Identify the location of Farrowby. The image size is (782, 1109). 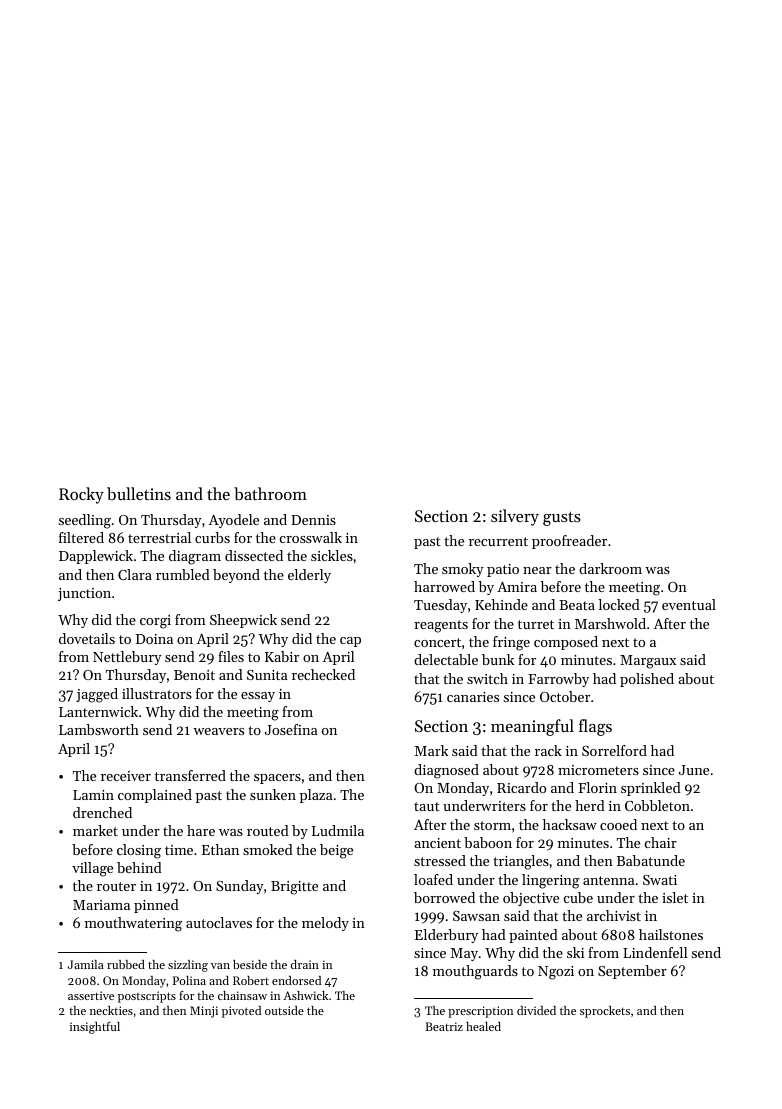
(558, 680).
